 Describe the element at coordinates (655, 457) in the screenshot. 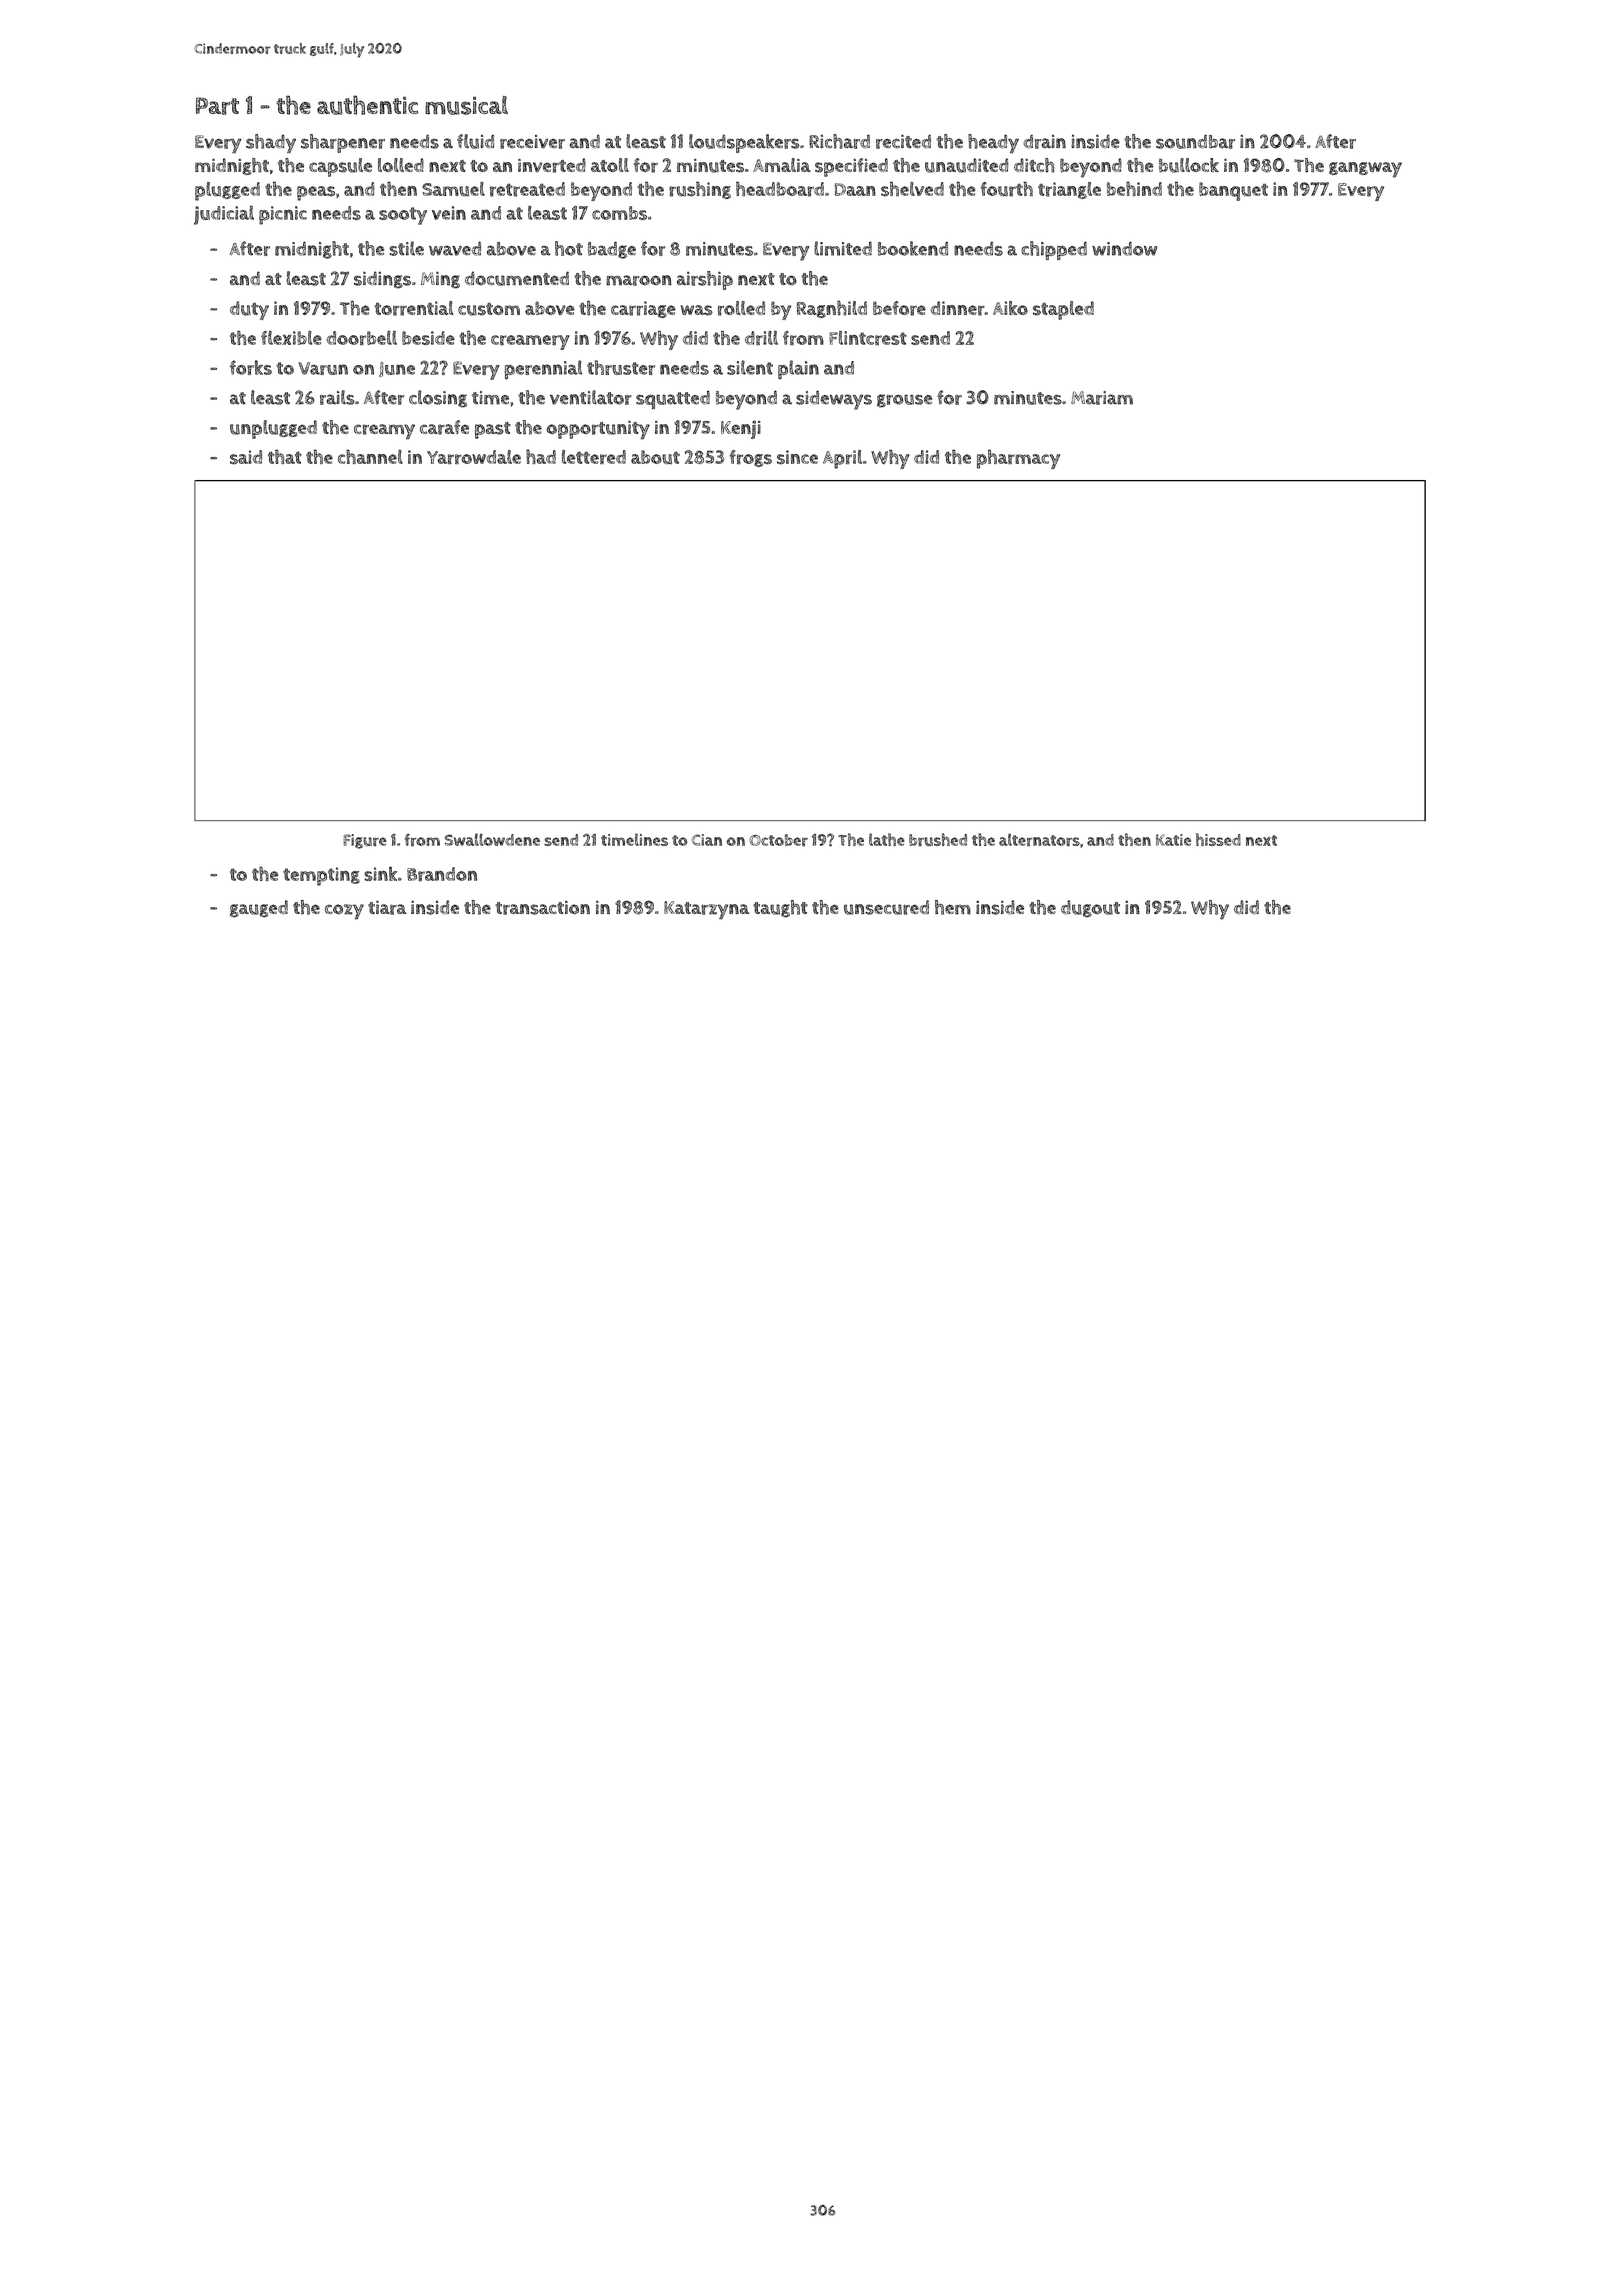

I see `about` at that location.
